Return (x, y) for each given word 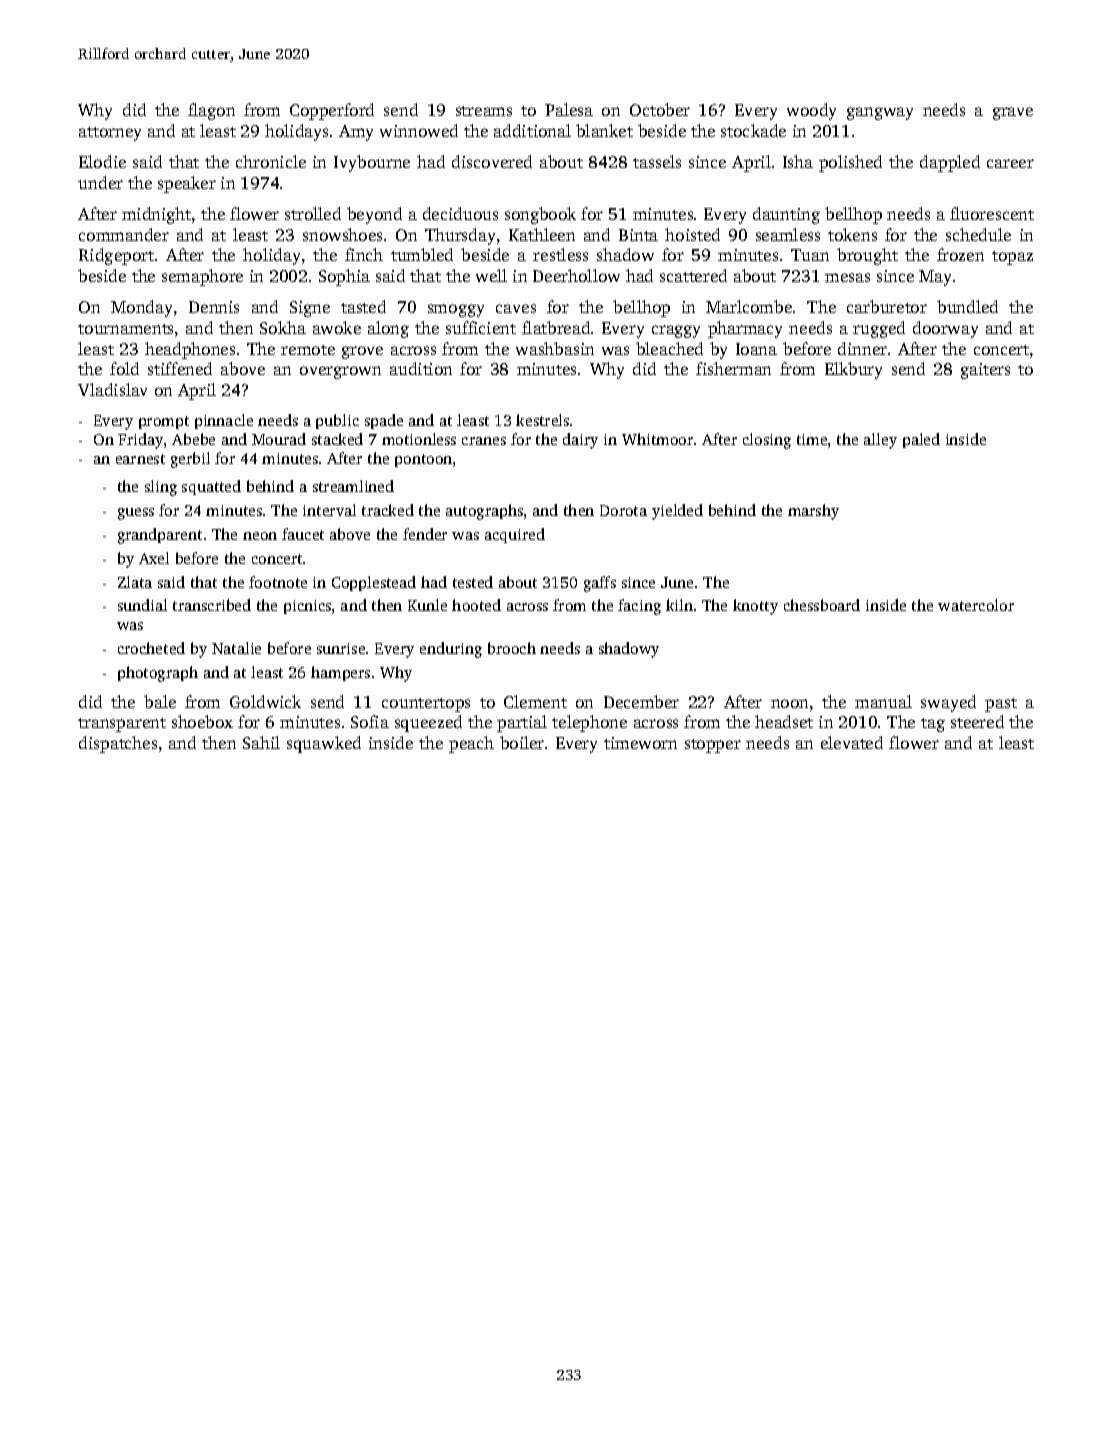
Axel (154, 558)
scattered (693, 275)
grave (1013, 113)
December (641, 701)
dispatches (118, 744)
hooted (476, 605)
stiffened (180, 368)
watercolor (976, 605)
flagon (211, 111)
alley (880, 441)
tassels (657, 161)
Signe (310, 309)
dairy (580, 441)
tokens (852, 234)
